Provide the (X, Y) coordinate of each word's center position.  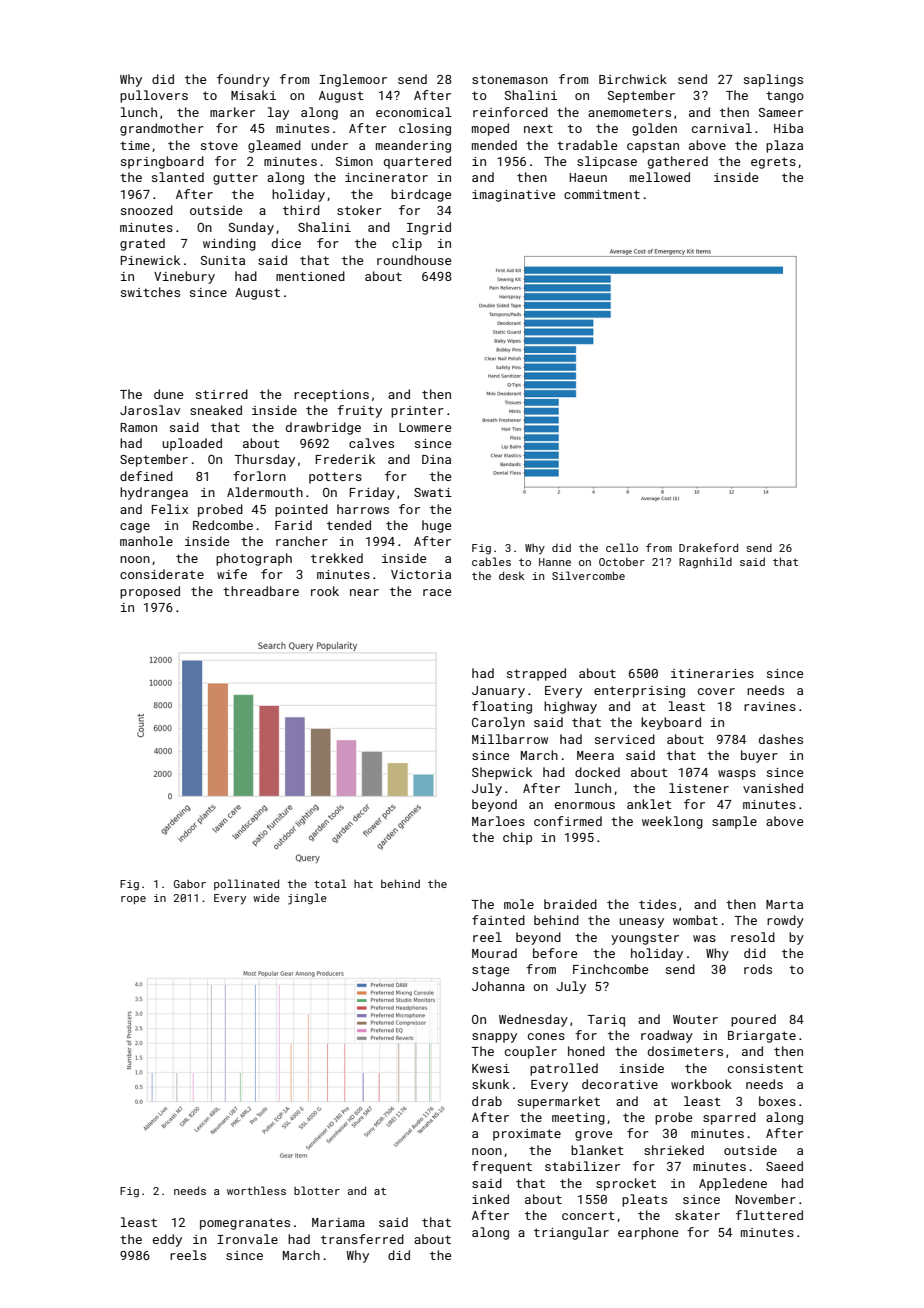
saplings (773, 80)
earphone (648, 1233)
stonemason (510, 79)
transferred (362, 1239)
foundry (243, 80)
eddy (167, 1240)
